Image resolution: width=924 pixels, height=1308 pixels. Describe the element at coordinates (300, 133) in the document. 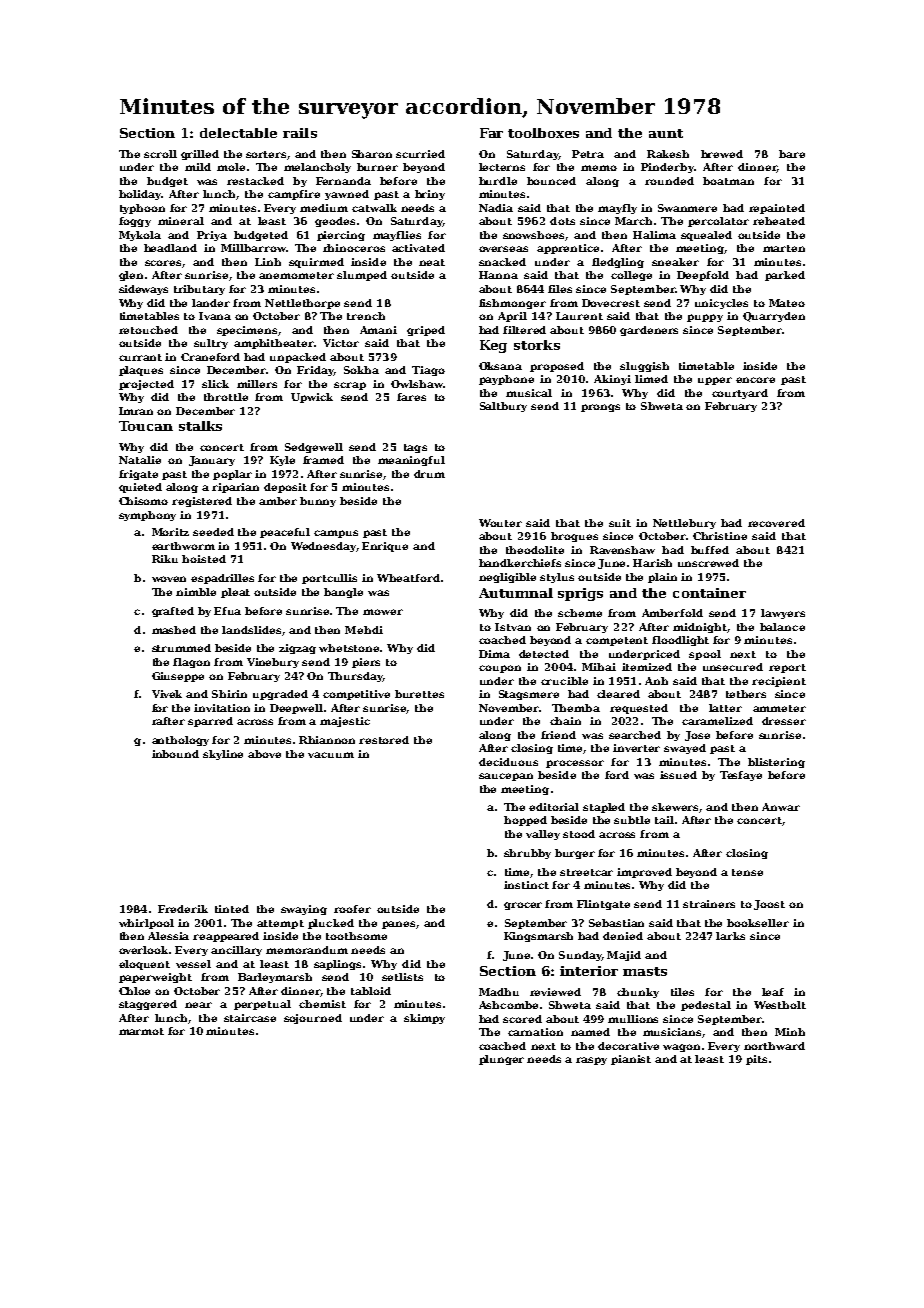

I see `rails` at that location.
